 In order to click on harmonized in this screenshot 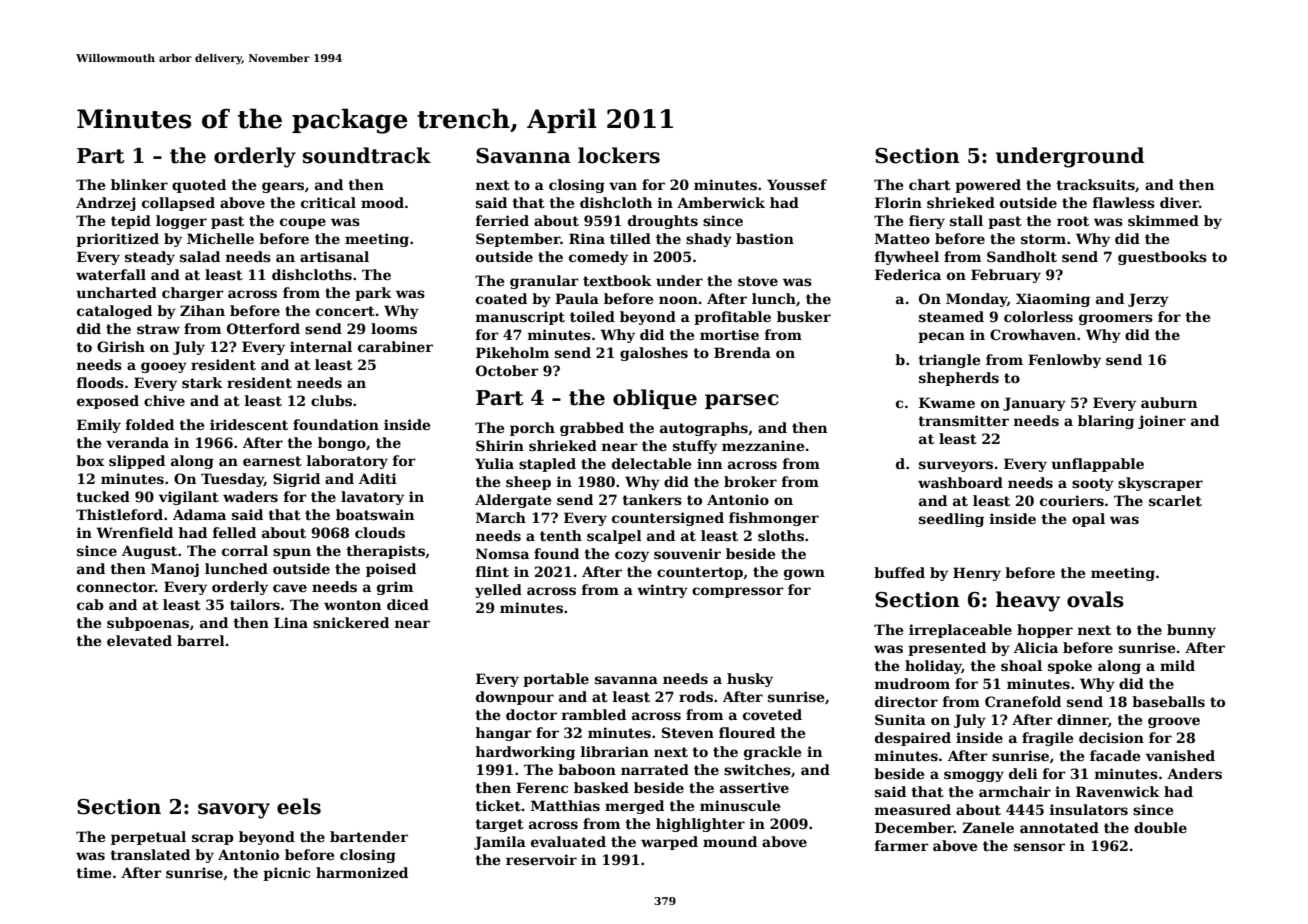, I will do `click(362, 872)`.
